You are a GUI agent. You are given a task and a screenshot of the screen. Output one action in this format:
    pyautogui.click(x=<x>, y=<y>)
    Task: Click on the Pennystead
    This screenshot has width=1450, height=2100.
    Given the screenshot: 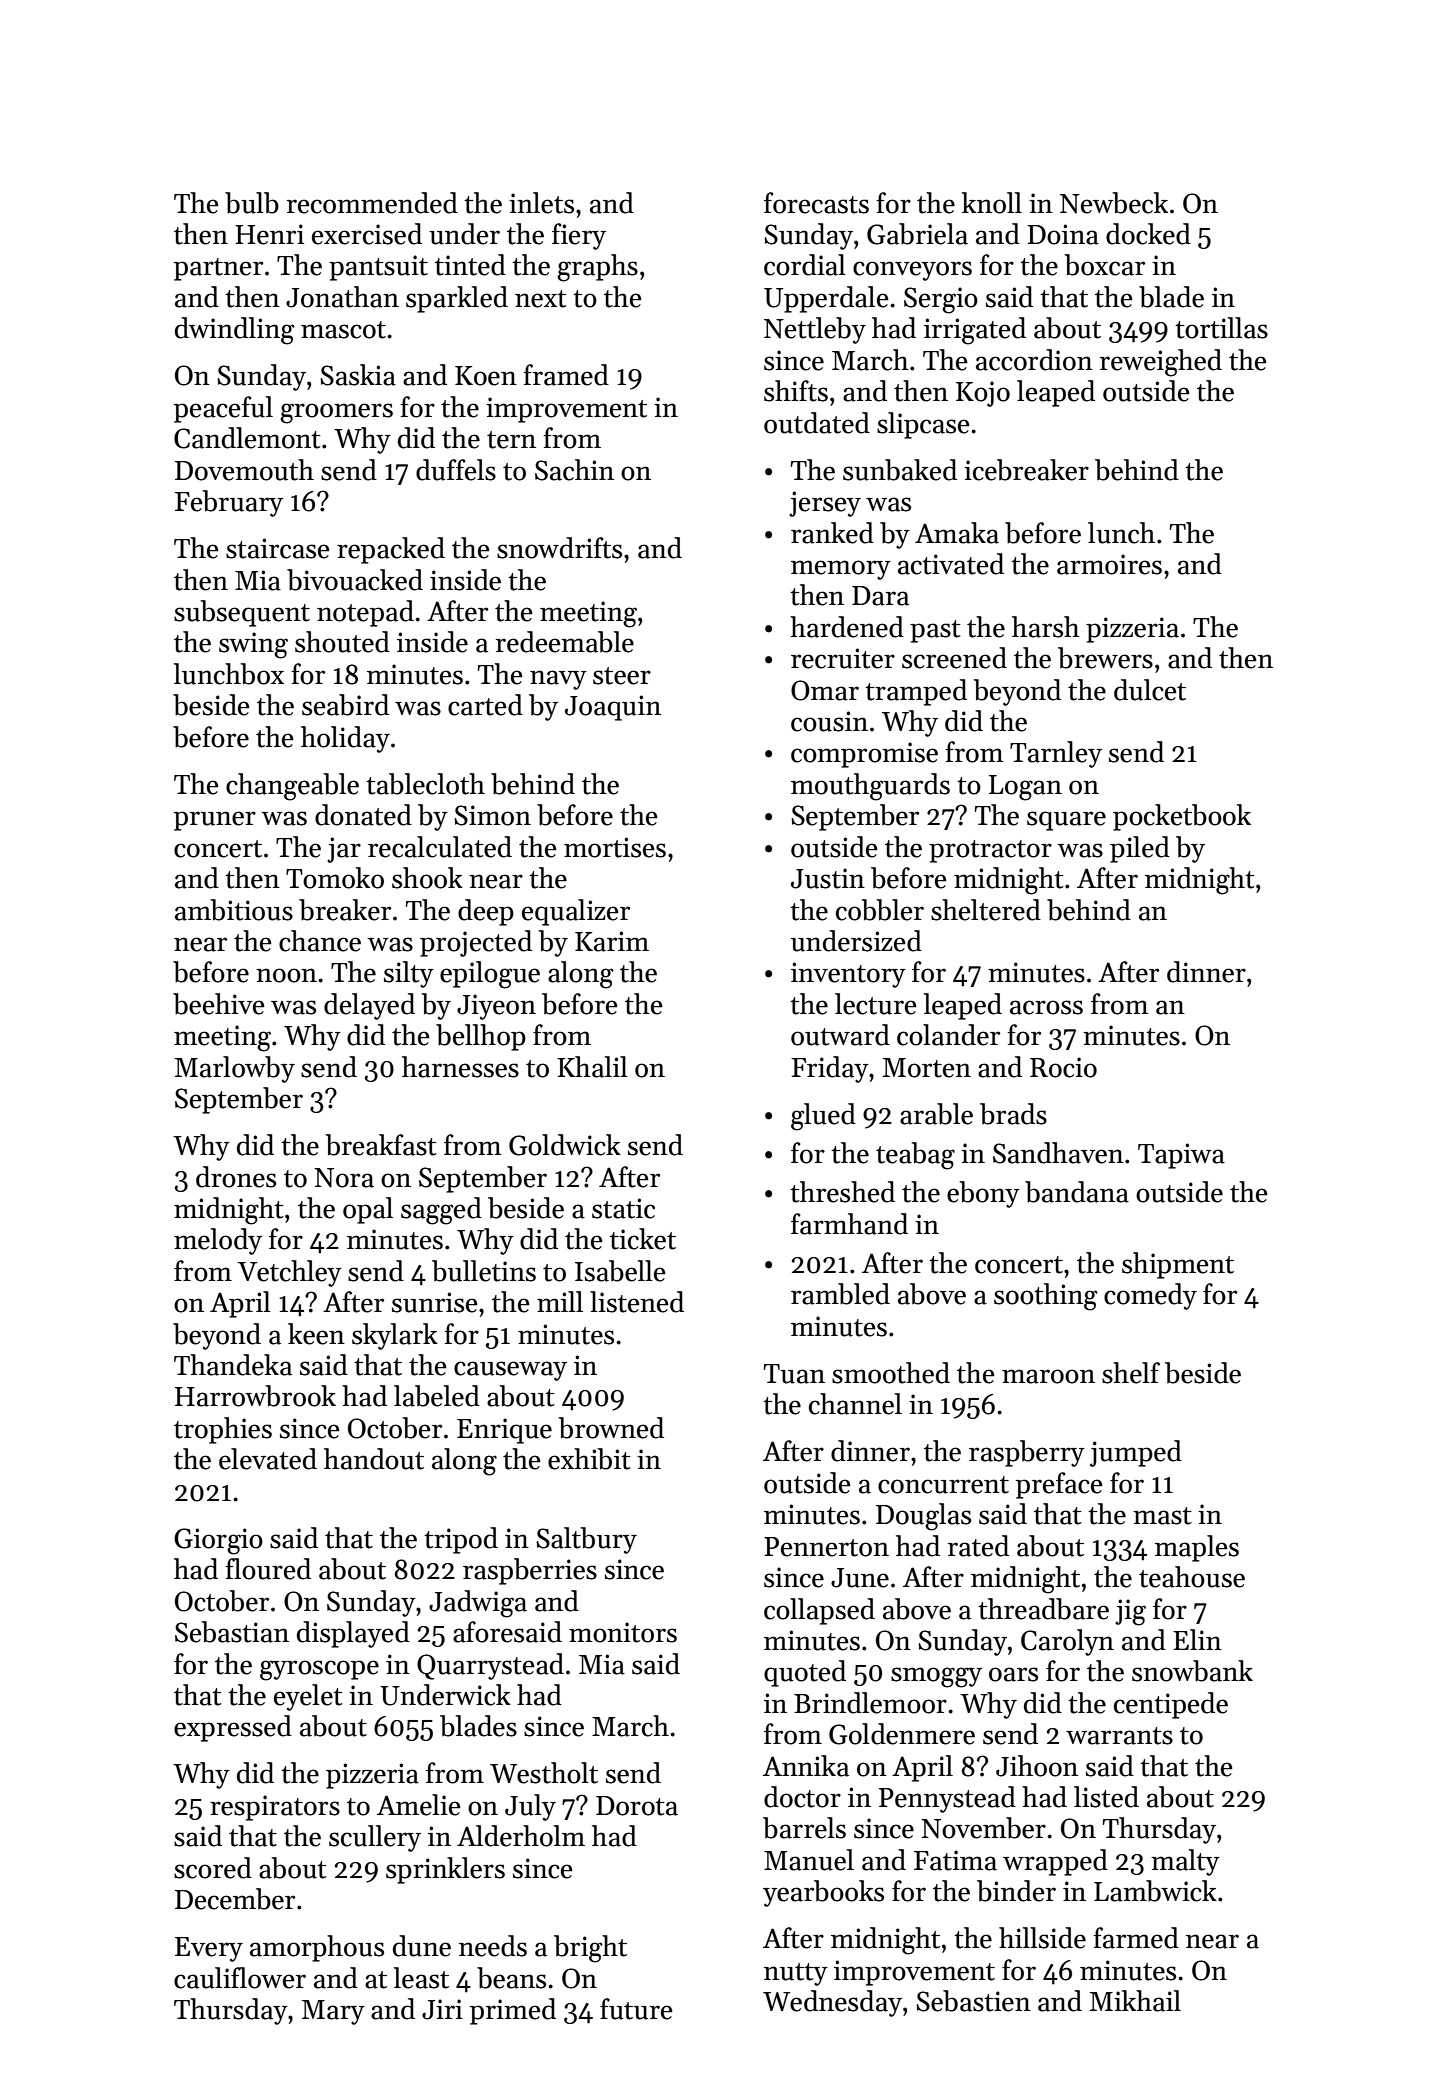 What is the action you would take?
    pyautogui.click(x=947, y=1799)
